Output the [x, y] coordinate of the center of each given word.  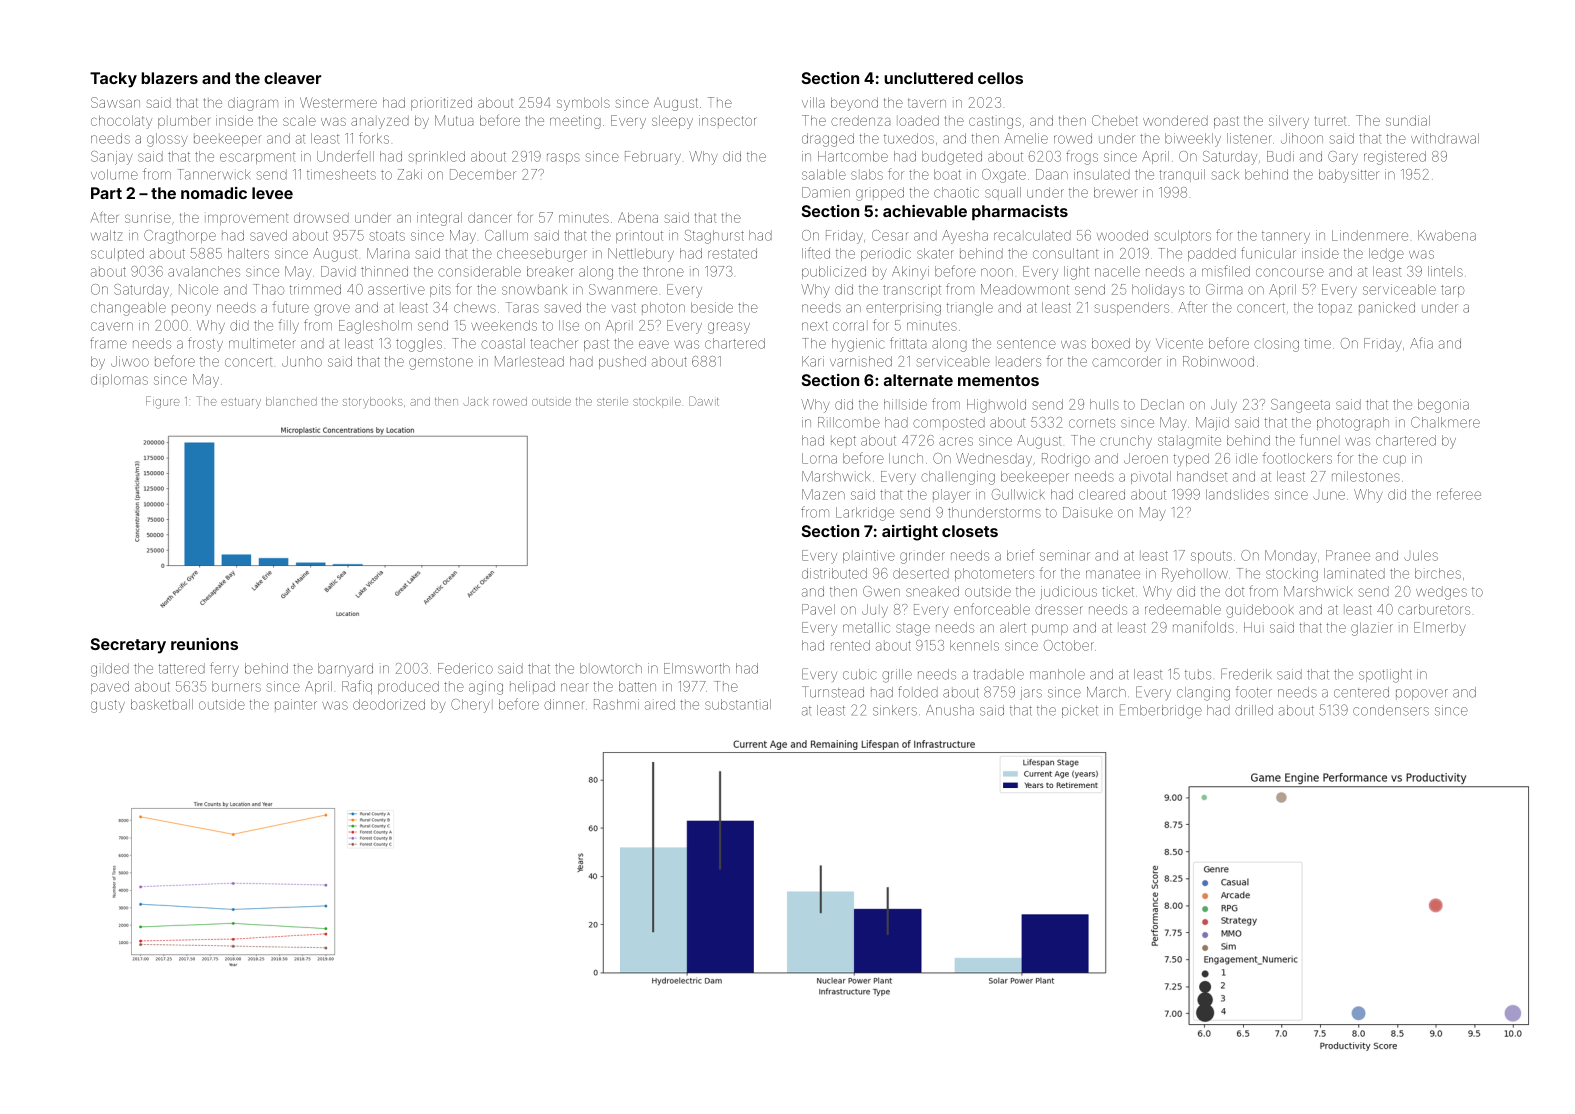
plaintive [869, 556]
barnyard [345, 670]
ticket [1118, 591]
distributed [834, 573]
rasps [563, 158]
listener [1249, 138]
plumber [184, 121]
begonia [1443, 406]
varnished [861, 361]
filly [289, 326]
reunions [204, 644]
